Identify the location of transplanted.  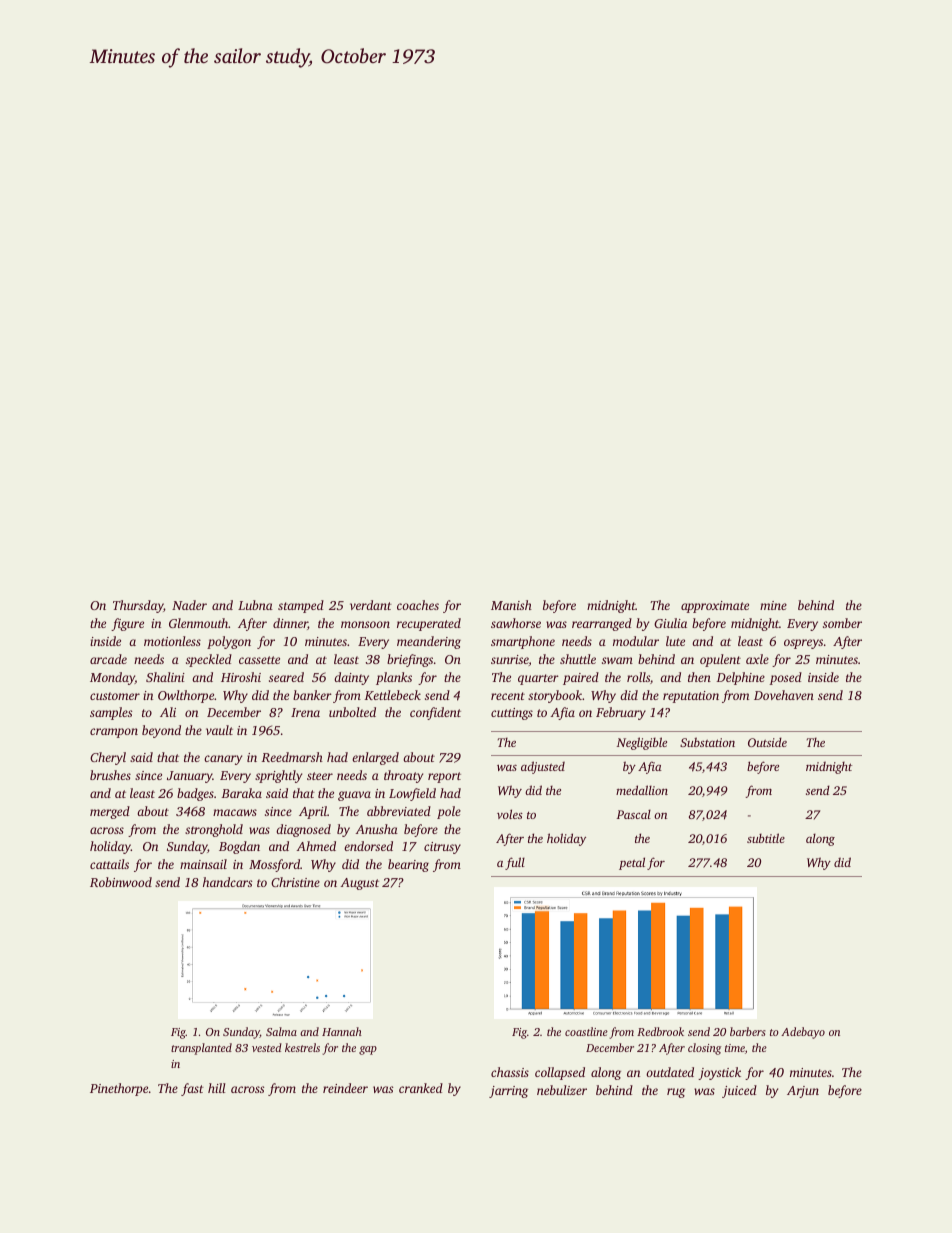
(201, 1049).
